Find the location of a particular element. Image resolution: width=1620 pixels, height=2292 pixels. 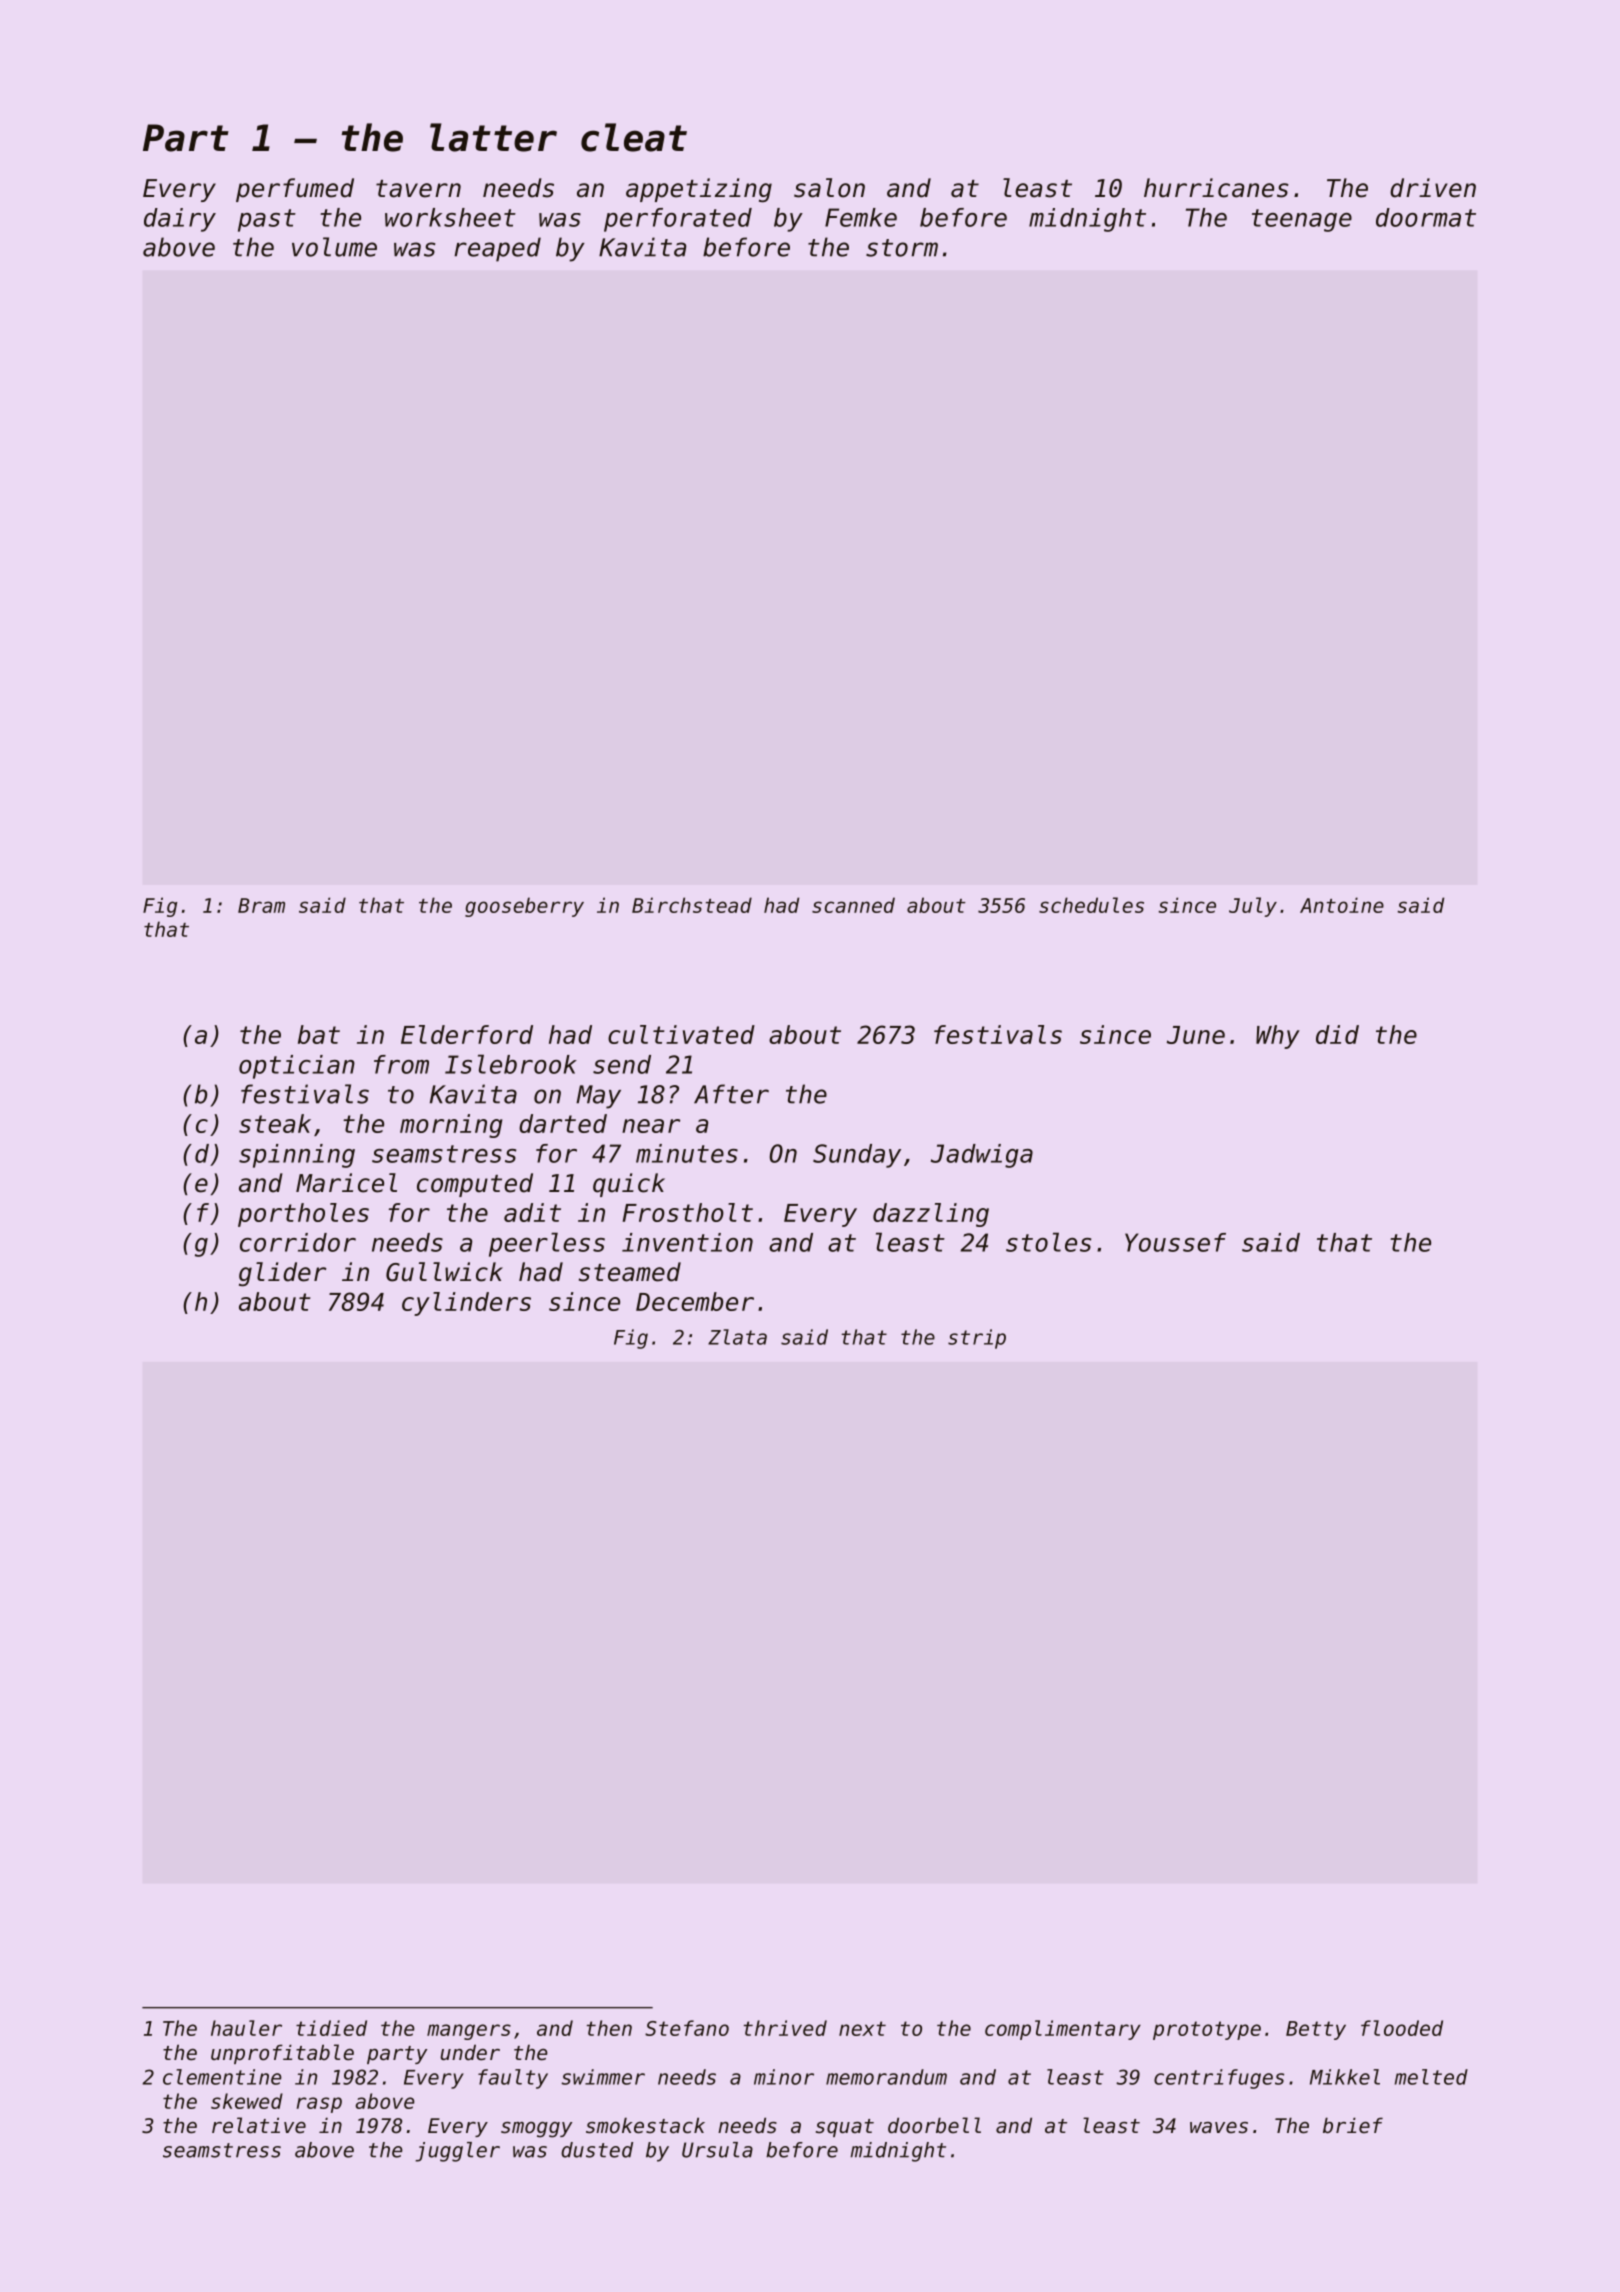

past is located at coordinates (267, 220).
